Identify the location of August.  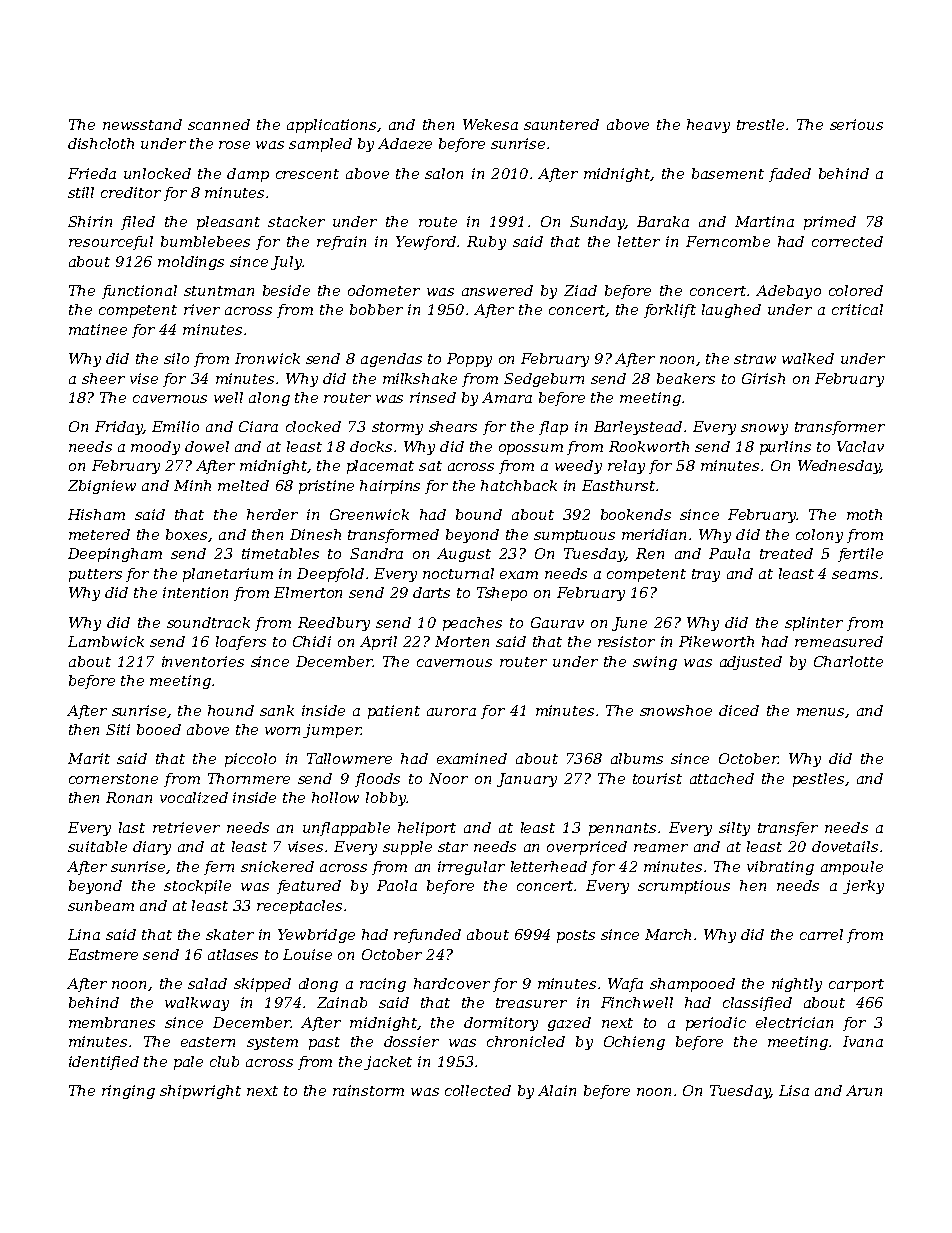
(464, 555).
